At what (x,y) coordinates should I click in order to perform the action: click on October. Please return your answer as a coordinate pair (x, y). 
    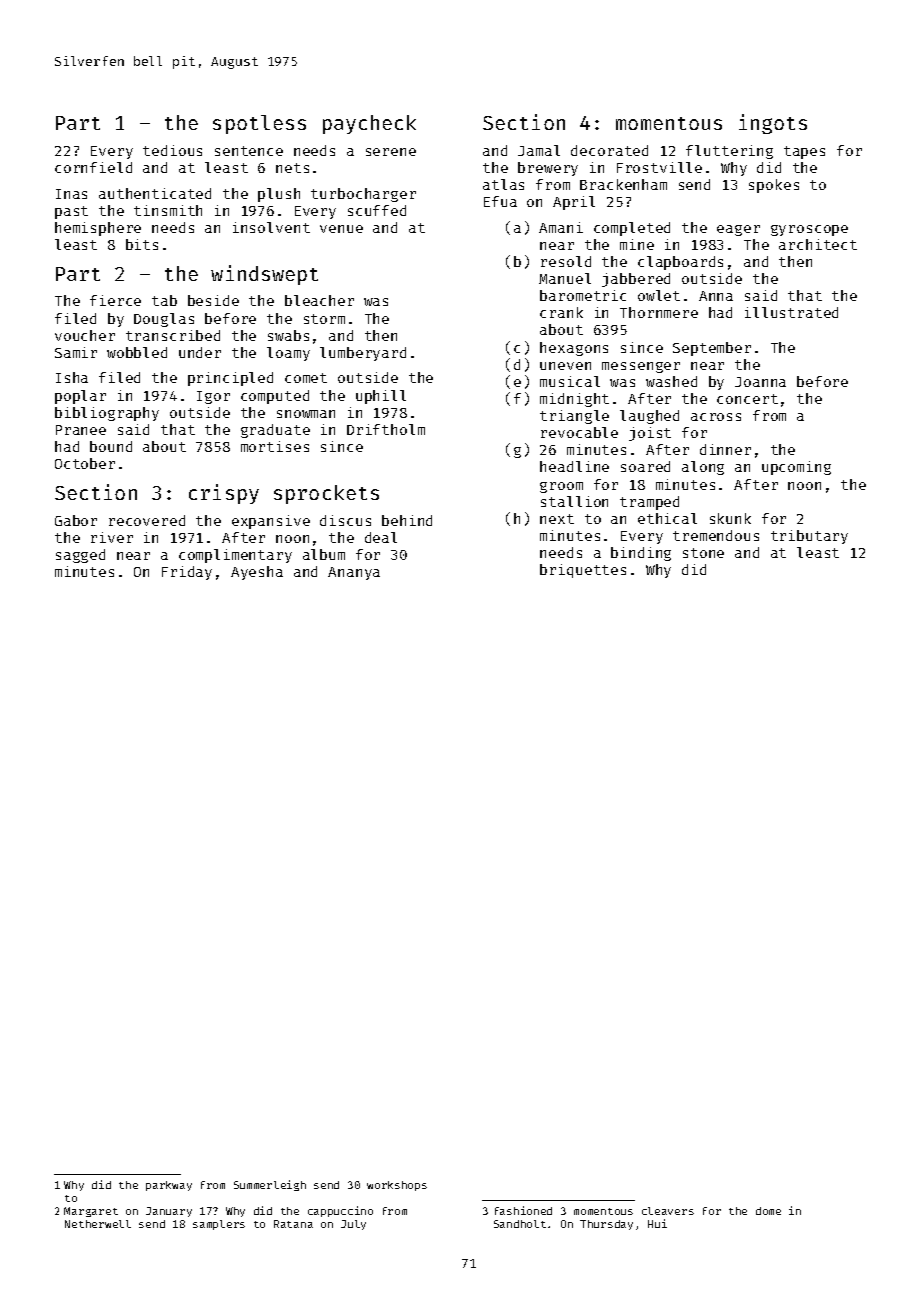
    Looking at the image, I should click on (85, 463).
